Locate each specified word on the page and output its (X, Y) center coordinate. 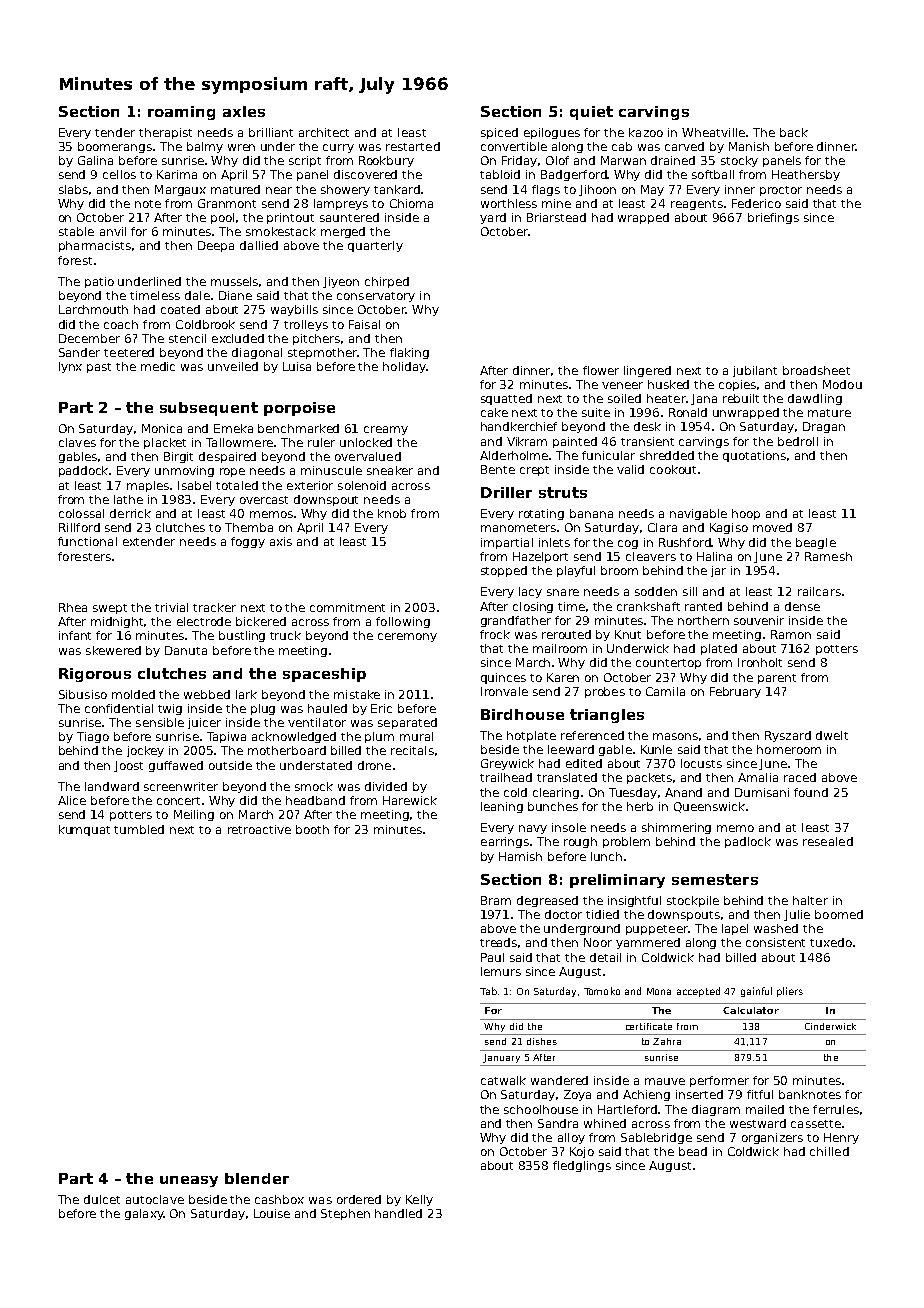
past (99, 368)
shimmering (676, 828)
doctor (563, 914)
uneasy (189, 1181)
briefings (773, 218)
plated (719, 649)
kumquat (84, 830)
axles (244, 111)
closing (533, 607)
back (794, 132)
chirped (387, 282)
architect (324, 132)
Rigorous (95, 675)
